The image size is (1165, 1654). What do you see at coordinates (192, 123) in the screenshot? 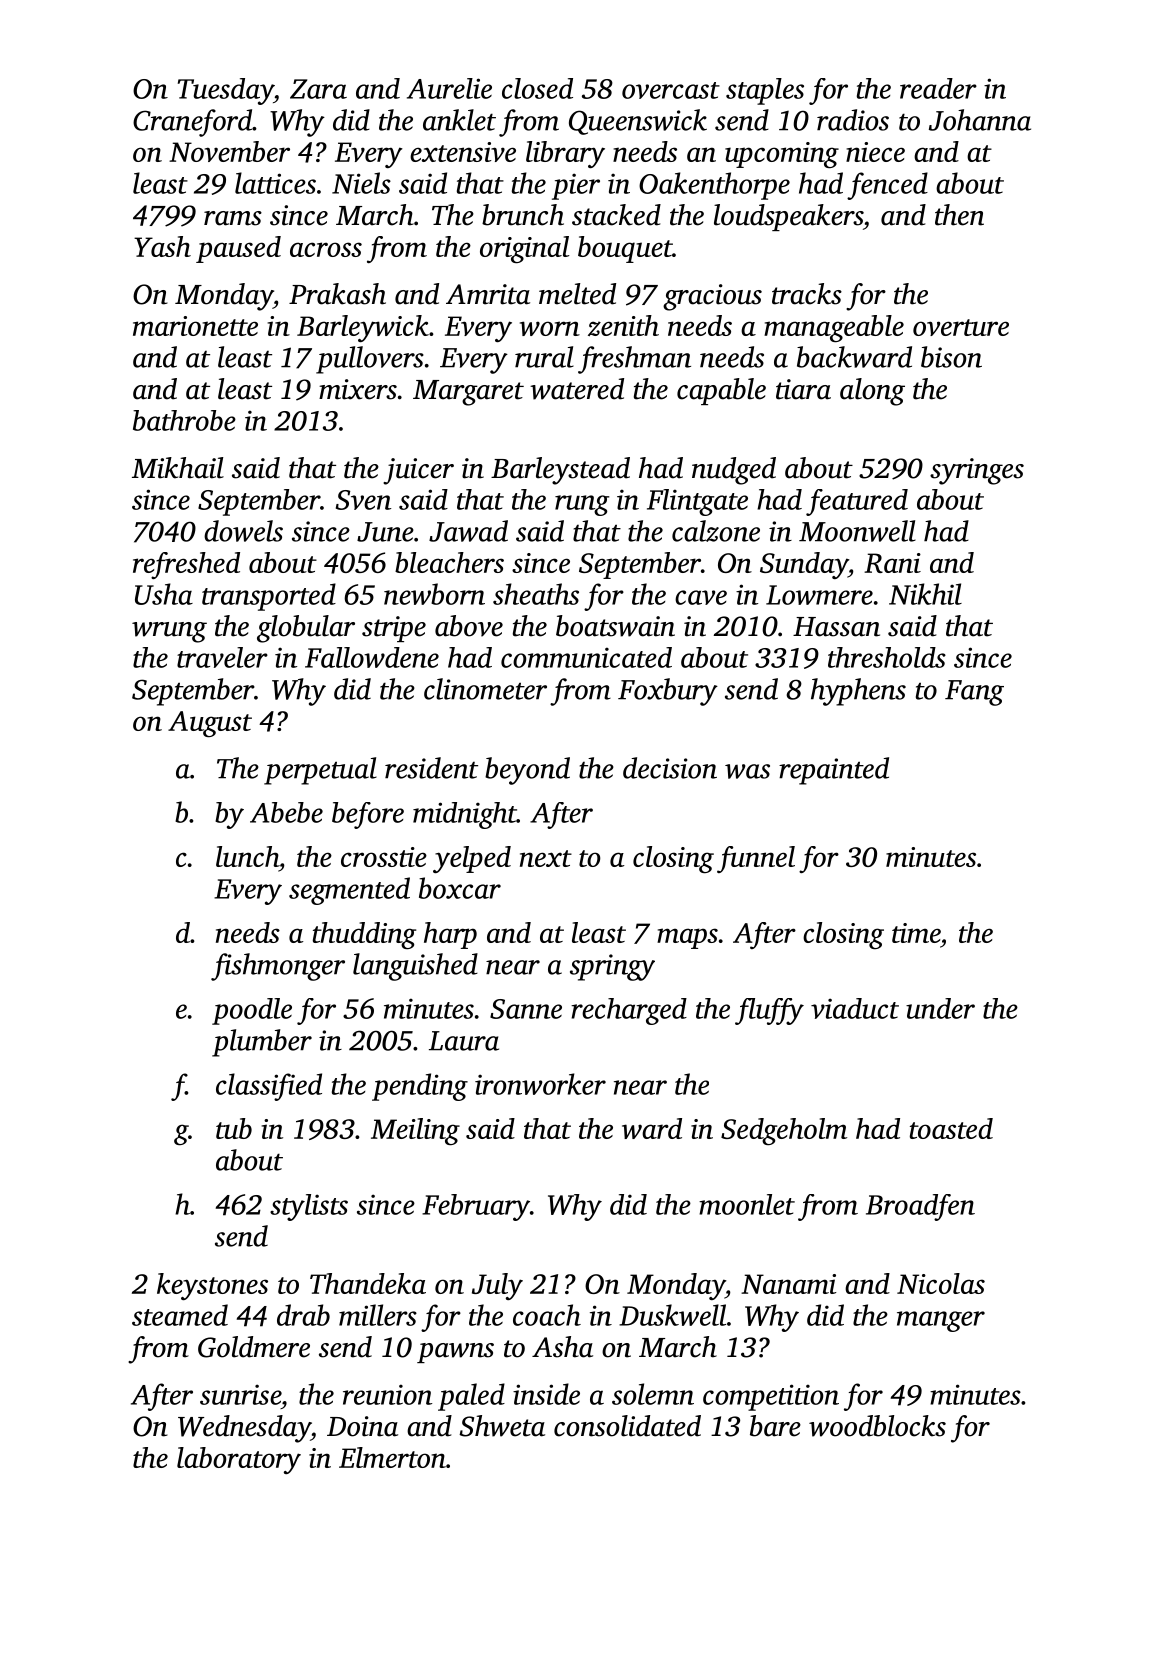
I see `Craneford` at bounding box center [192, 123].
